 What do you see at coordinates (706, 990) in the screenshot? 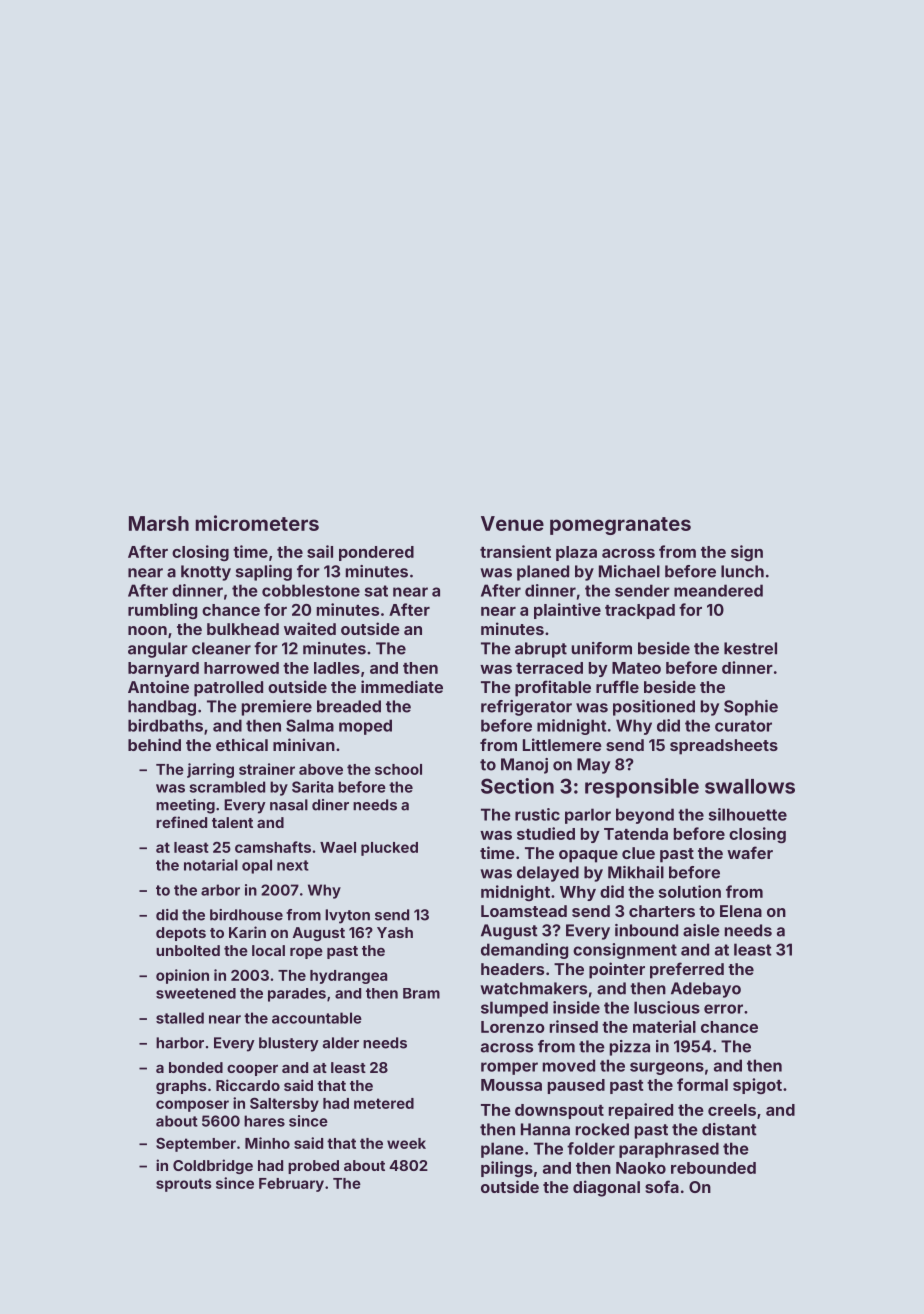
I see `Adebayo` at bounding box center [706, 990].
